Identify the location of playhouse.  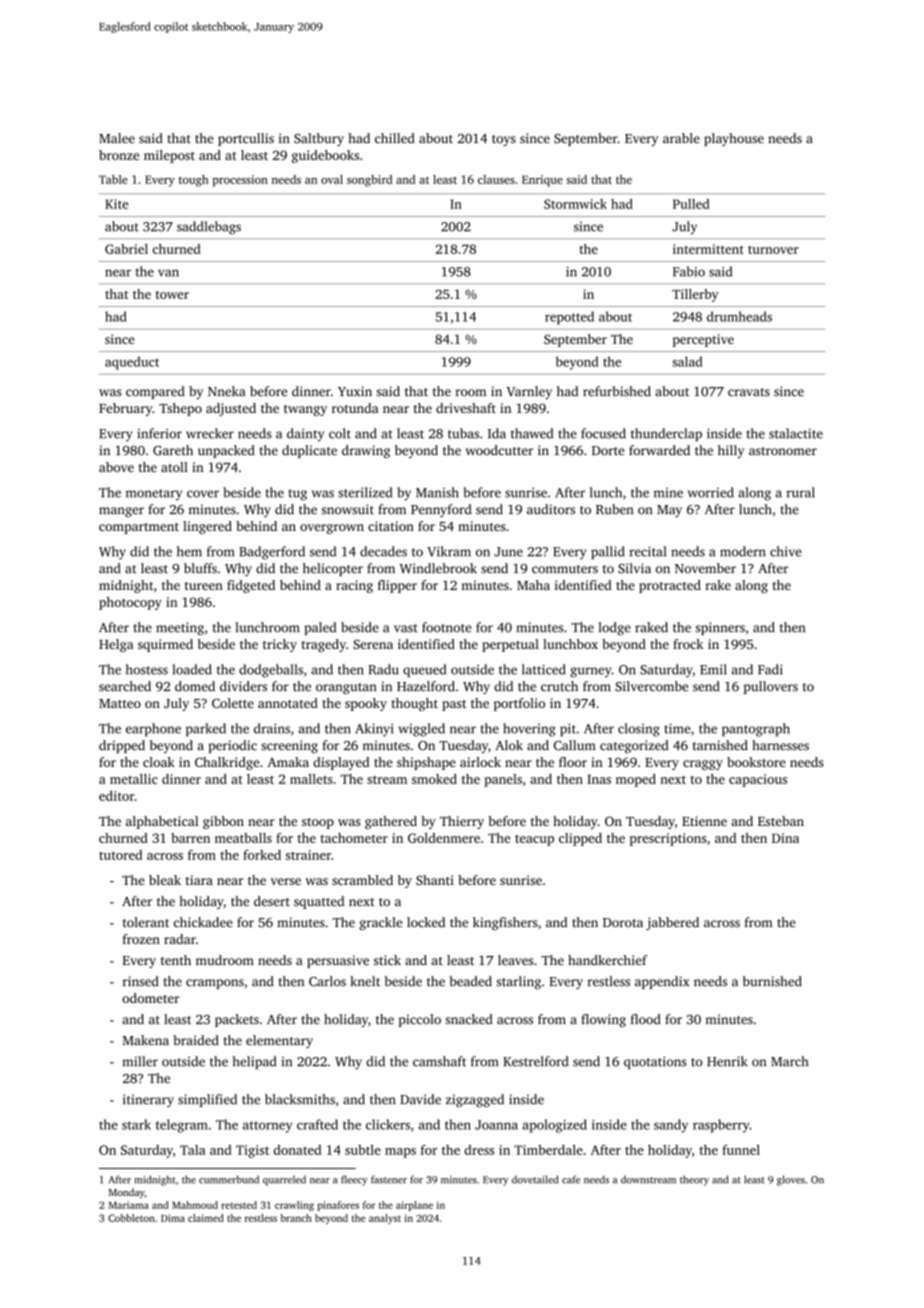
(734, 139).
